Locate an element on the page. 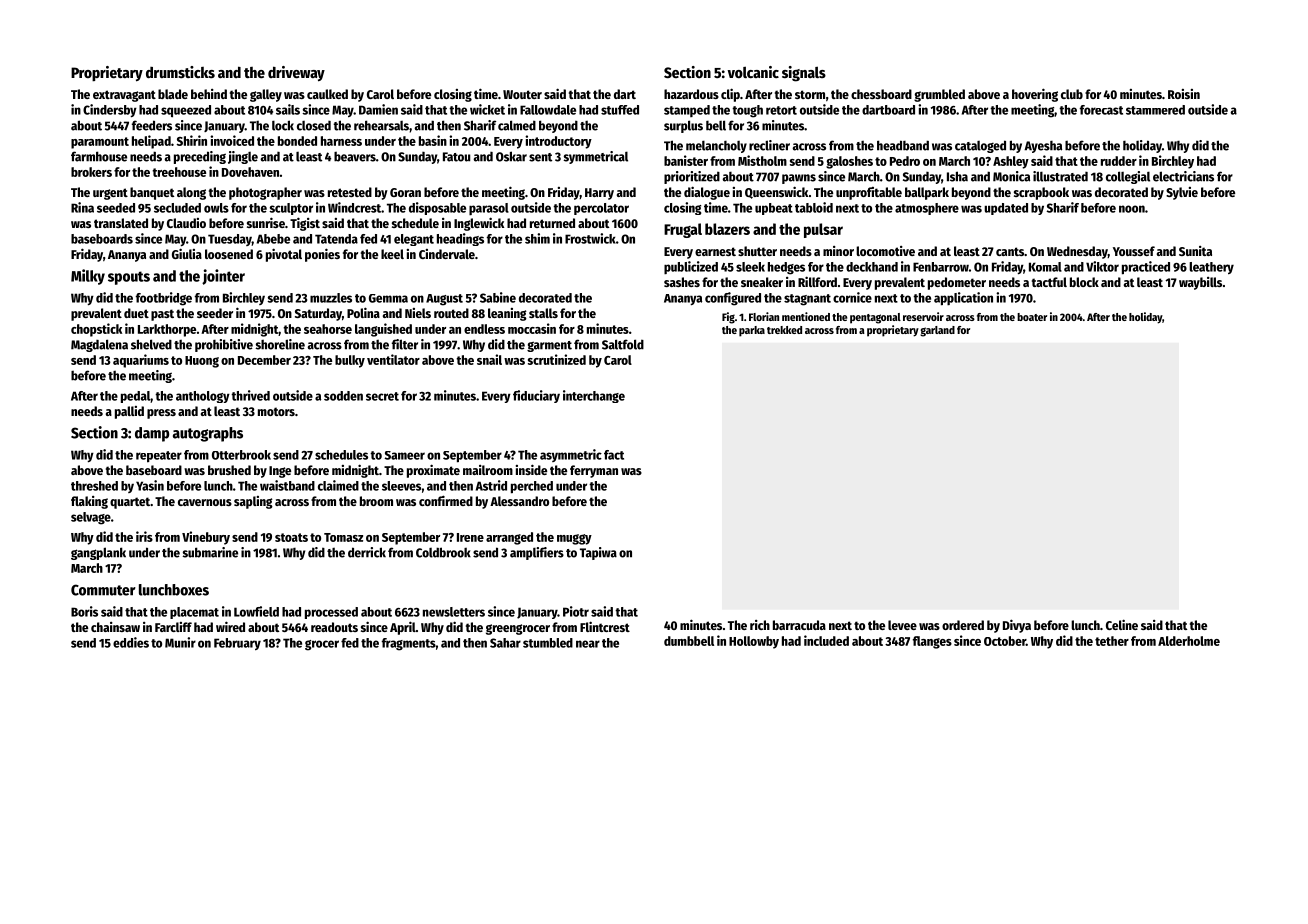 The width and height of the page is (1308, 924). garland is located at coordinates (937, 331).
